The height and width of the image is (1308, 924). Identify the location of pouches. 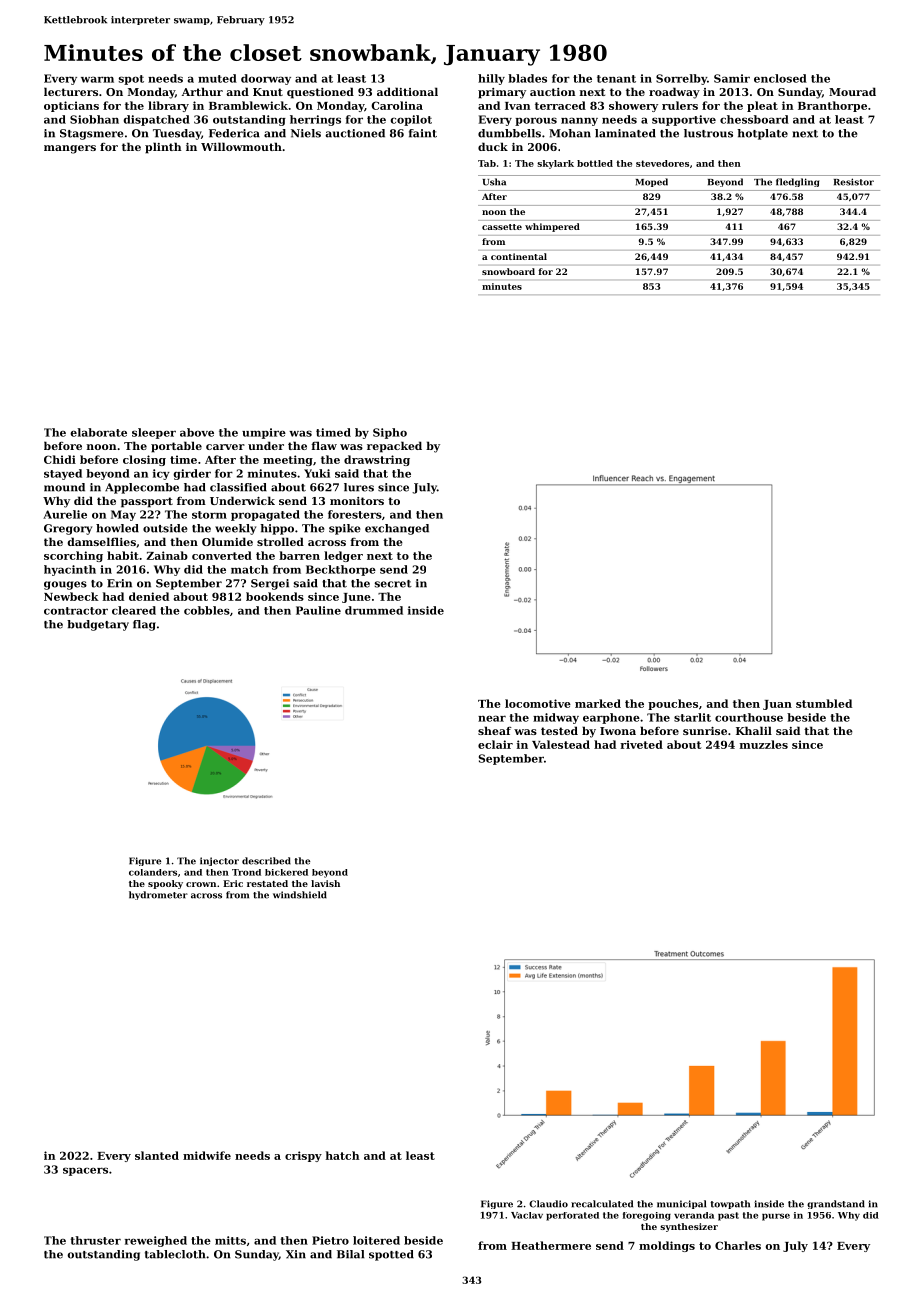
(673, 704).
